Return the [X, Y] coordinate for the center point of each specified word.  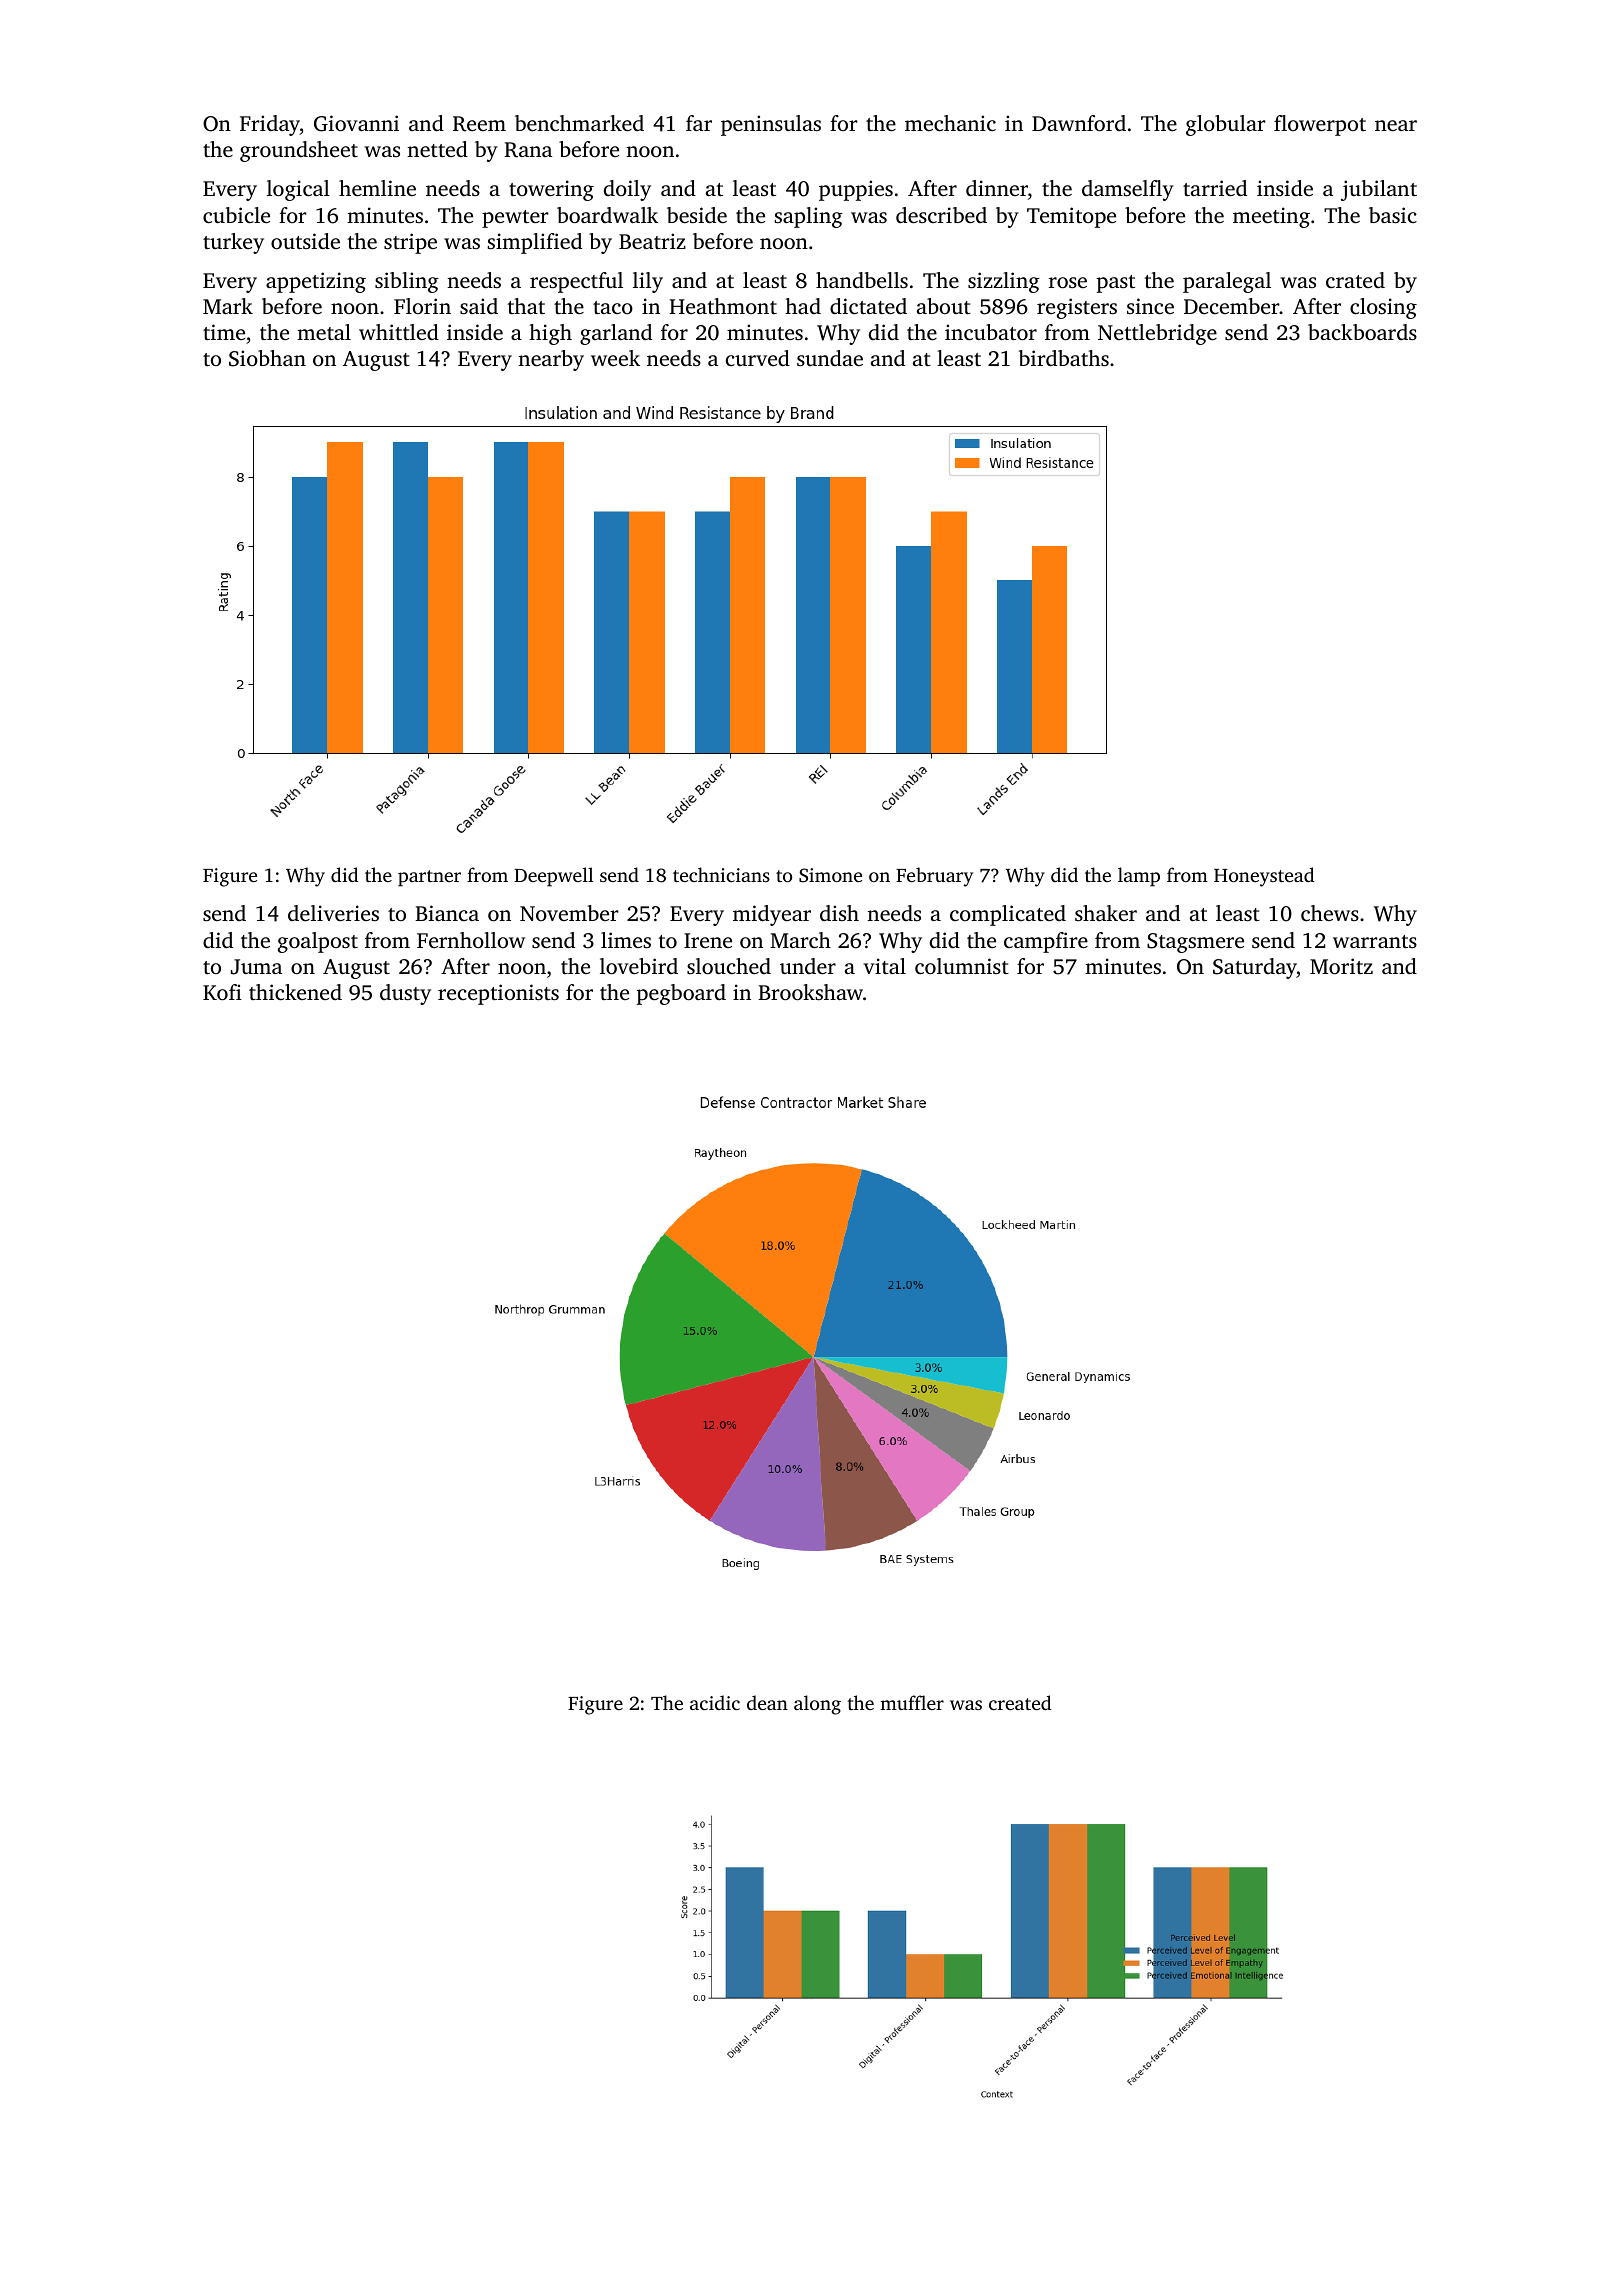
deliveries [333, 913]
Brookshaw [810, 992]
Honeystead [1264, 877]
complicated [1008, 915]
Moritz [1341, 966]
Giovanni [356, 123]
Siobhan [267, 358]
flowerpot [1320, 125]
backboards [1362, 332]
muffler [912, 1702]
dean [767, 1702]
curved [758, 358]
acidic [715, 1702]
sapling [808, 217]
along [817, 1705]
